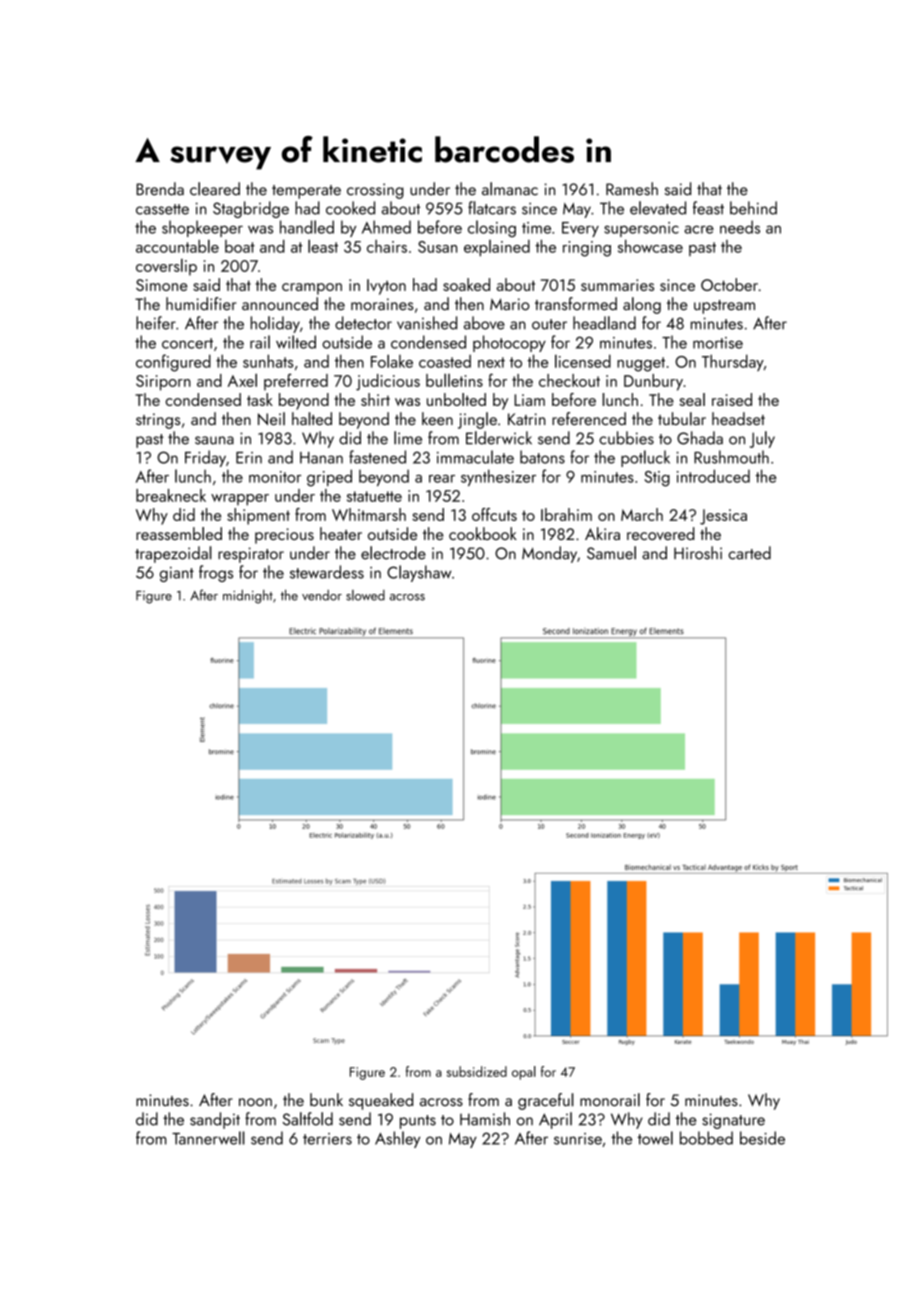  What do you see at coordinates (255, 1102) in the page?
I see `noon` at bounding box center [255, 1102].
